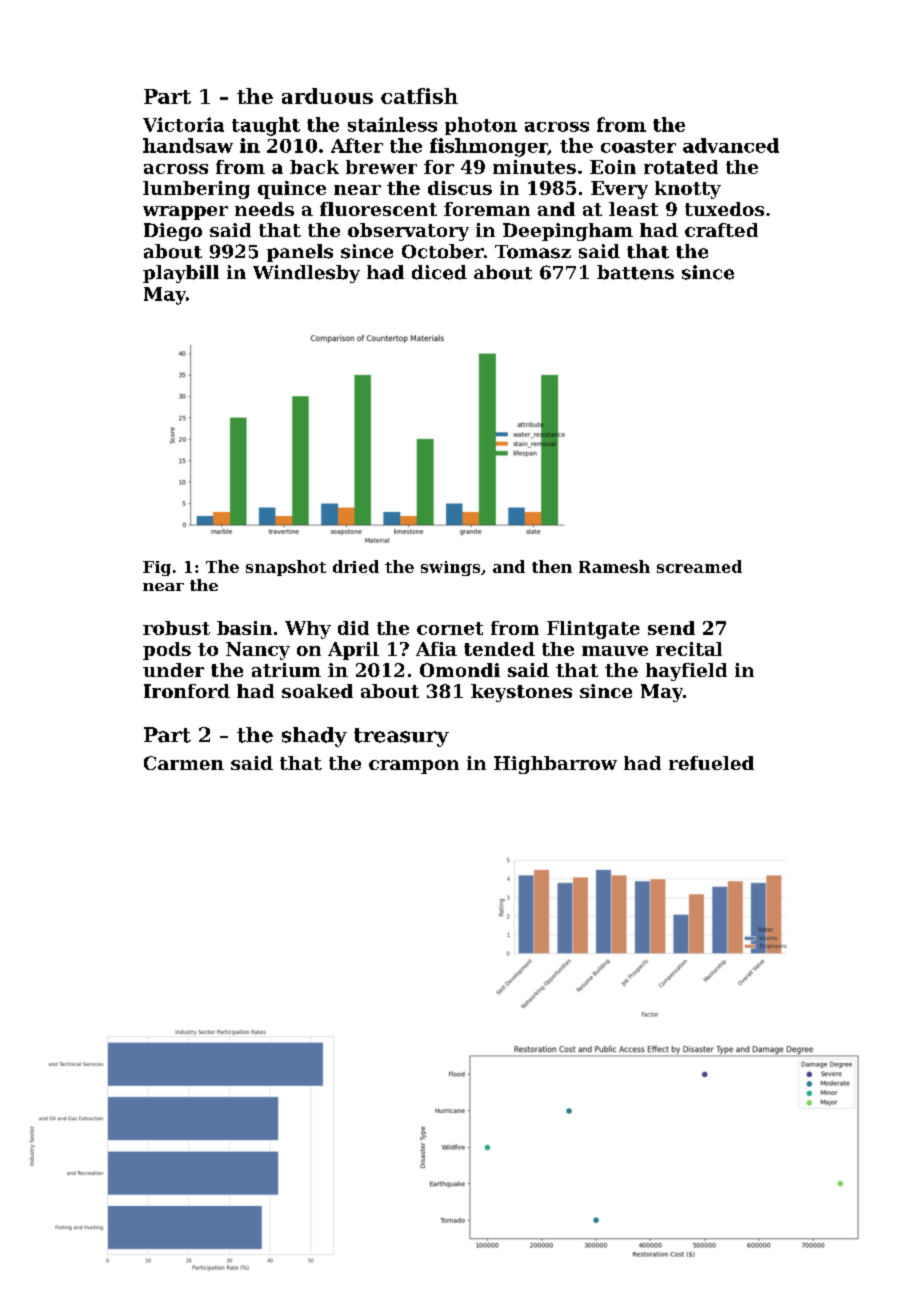  Describe the element at coordinates (300, 253) in the document. I see `panels` at that location.
